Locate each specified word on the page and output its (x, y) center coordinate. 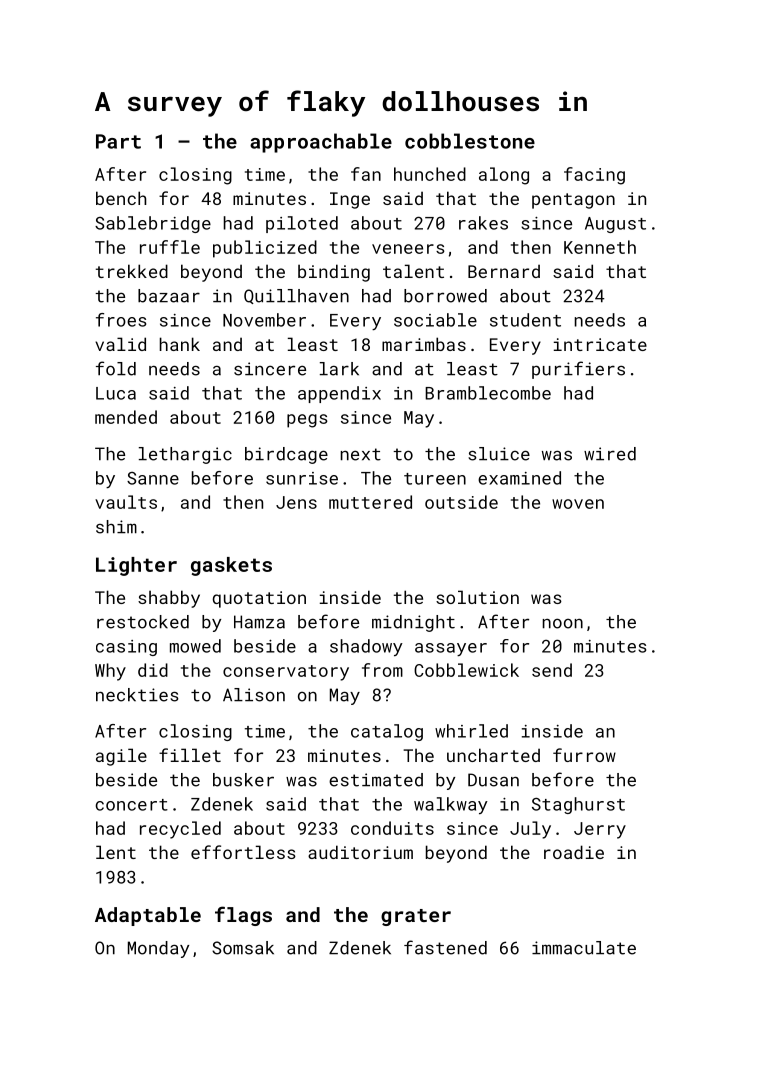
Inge (350, 200)
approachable (321, 143)
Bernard (504, 271)
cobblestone (470, 141)
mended (126, 417)
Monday (158, 949)
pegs (307, 421)
